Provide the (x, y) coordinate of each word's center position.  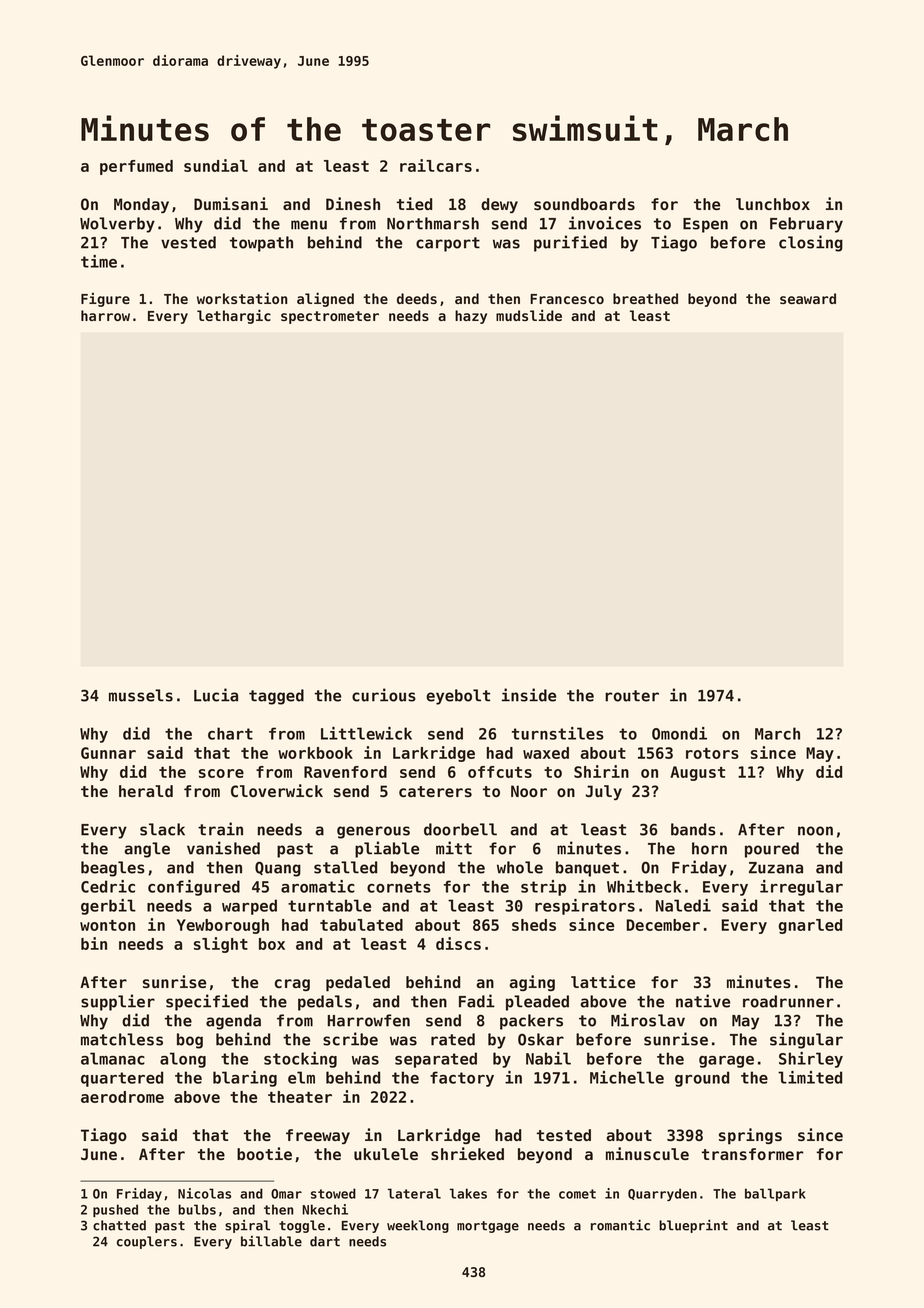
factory (462, 1079)
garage (726, 1062)
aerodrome (122, 1097)
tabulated (361, 925)
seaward (808, 298)
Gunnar (108, 753)
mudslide (529, 315)
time (99, 261)
